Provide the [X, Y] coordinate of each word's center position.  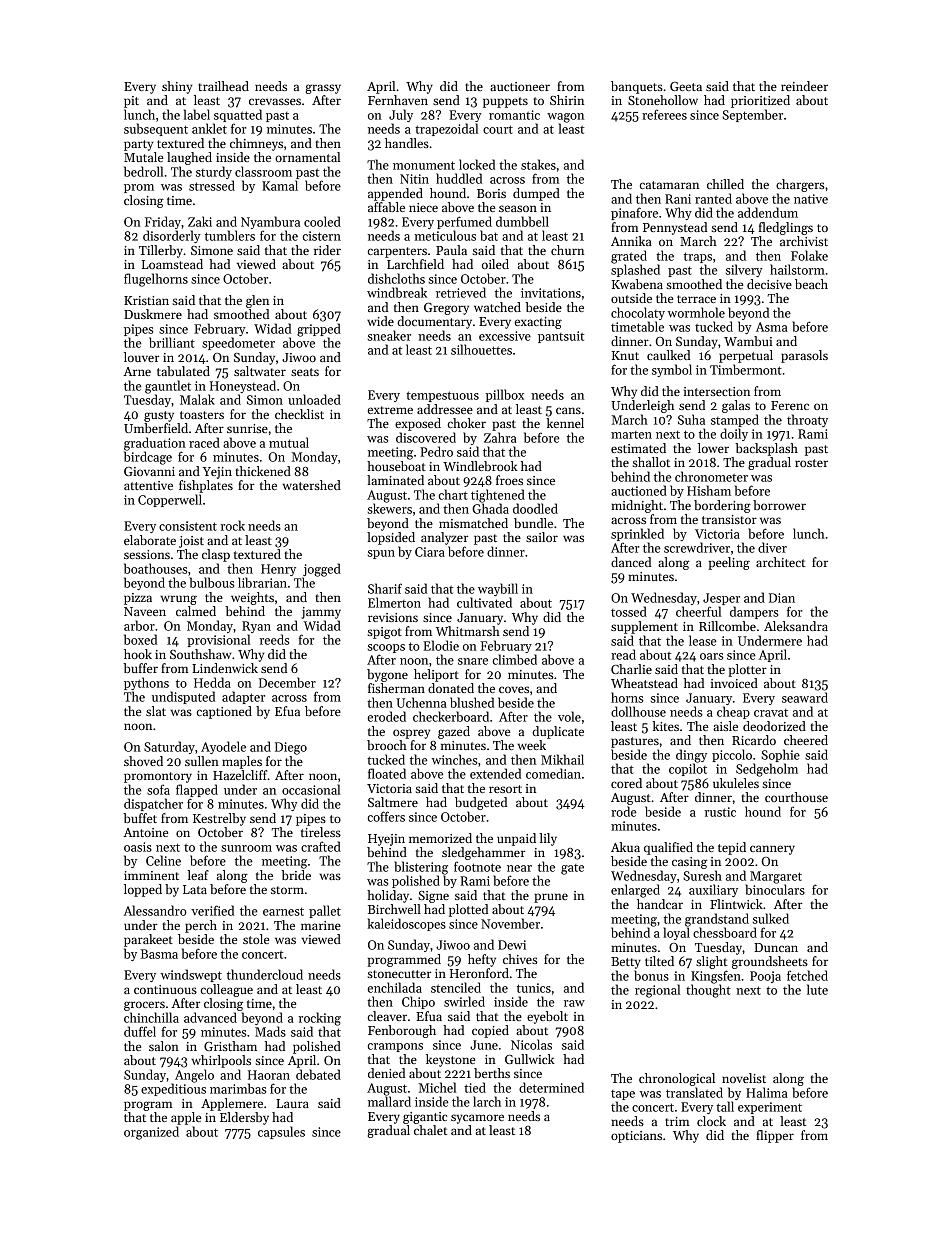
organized [151, 1133]
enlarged [635, 891]
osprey [411, 734]
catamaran [669, 185]
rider [327, 250]
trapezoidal [446, 129]
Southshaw [200, 654]
